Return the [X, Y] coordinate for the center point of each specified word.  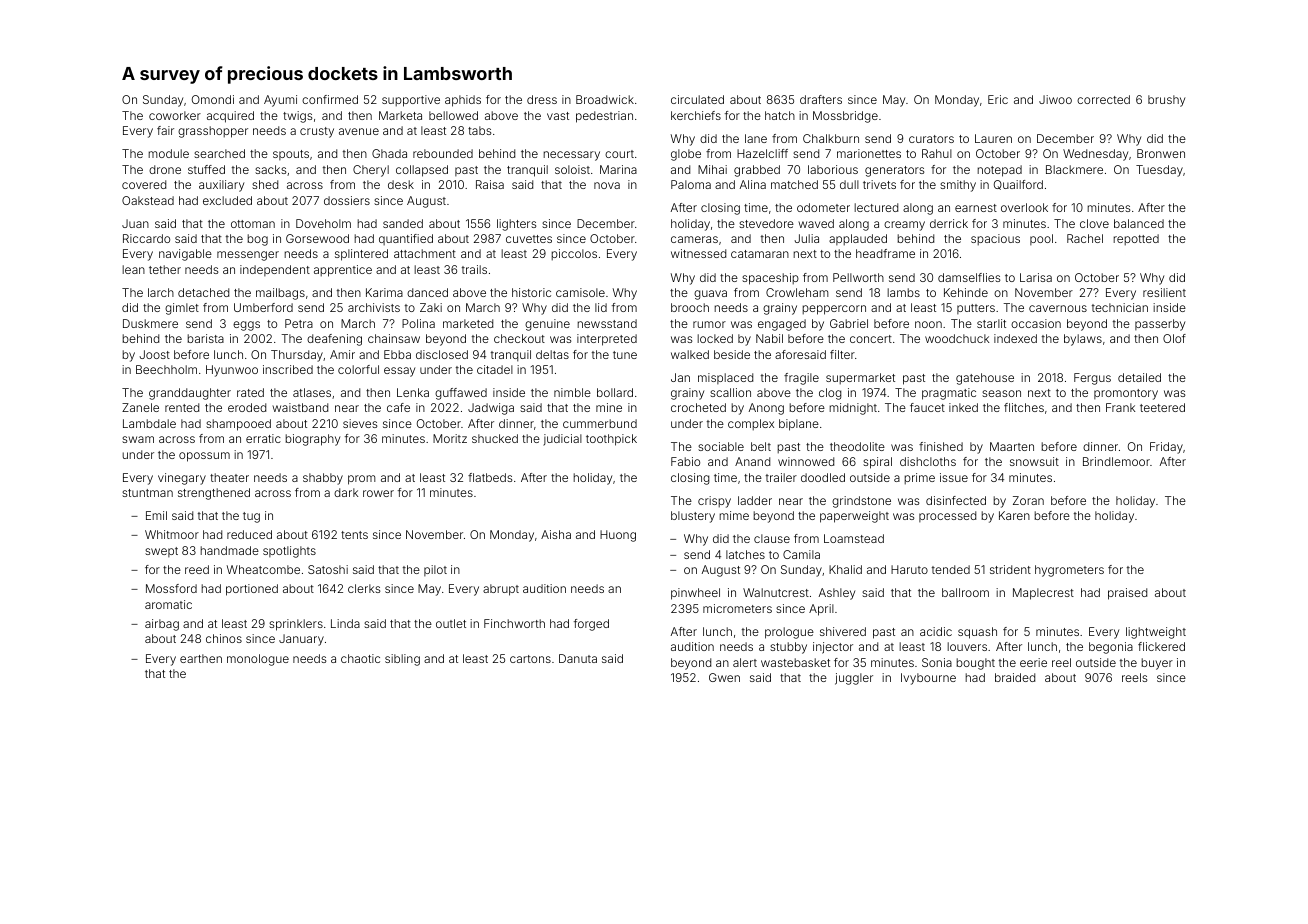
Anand [752, 461]
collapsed [422, 171]
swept [161, 552]
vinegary [182, 479]
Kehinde [966, 292]
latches [745, 554]
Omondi [213, 99]
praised [1127, 594]
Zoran [1028, 500]
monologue [258, 660]
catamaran [760, 254]
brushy [1166, 101]
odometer [823, 207]
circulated [697, 99]
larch [161, 292]
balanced [1139, 223]
